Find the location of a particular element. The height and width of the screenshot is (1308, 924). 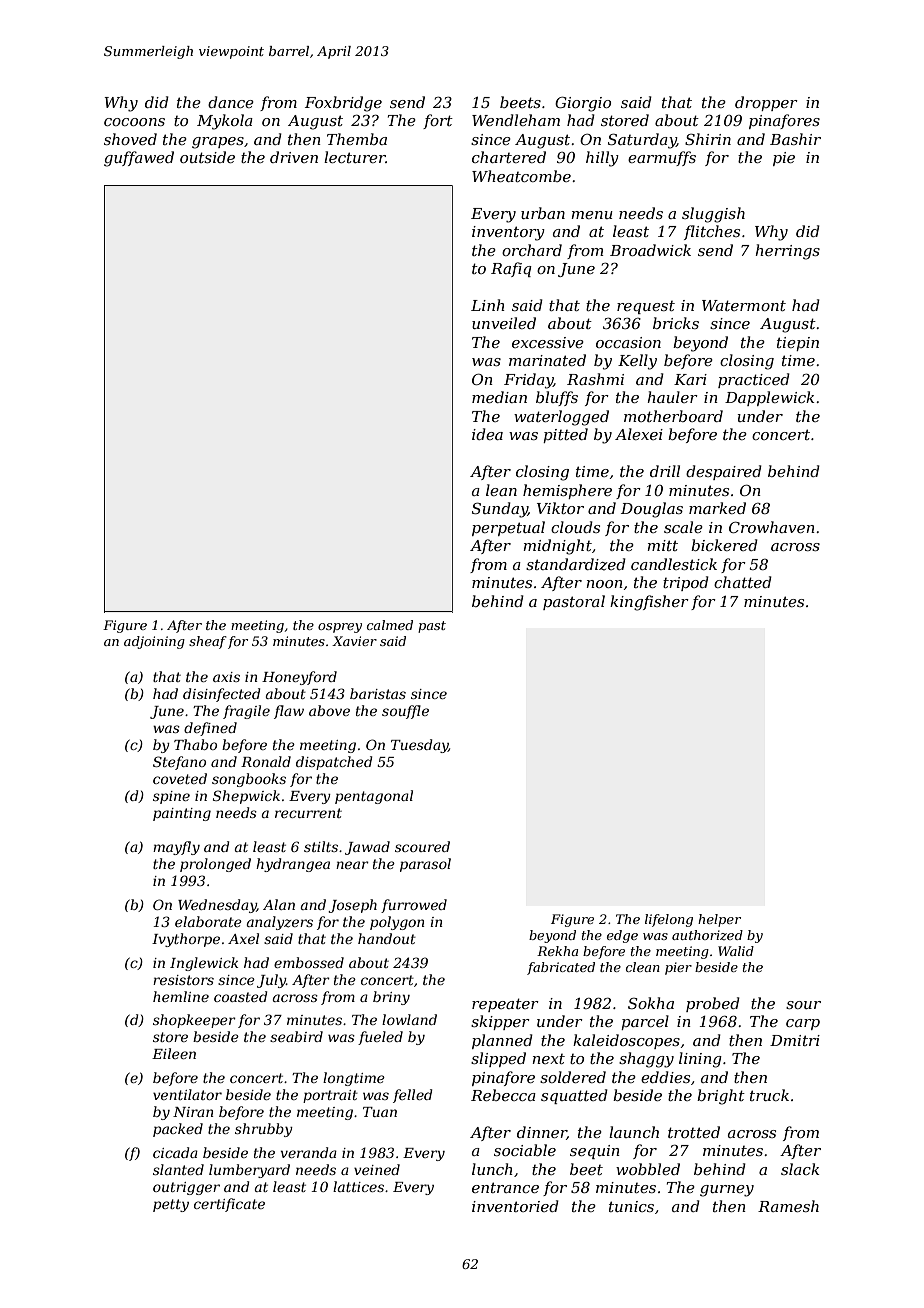

outside is located at coordinates (207, 157).
